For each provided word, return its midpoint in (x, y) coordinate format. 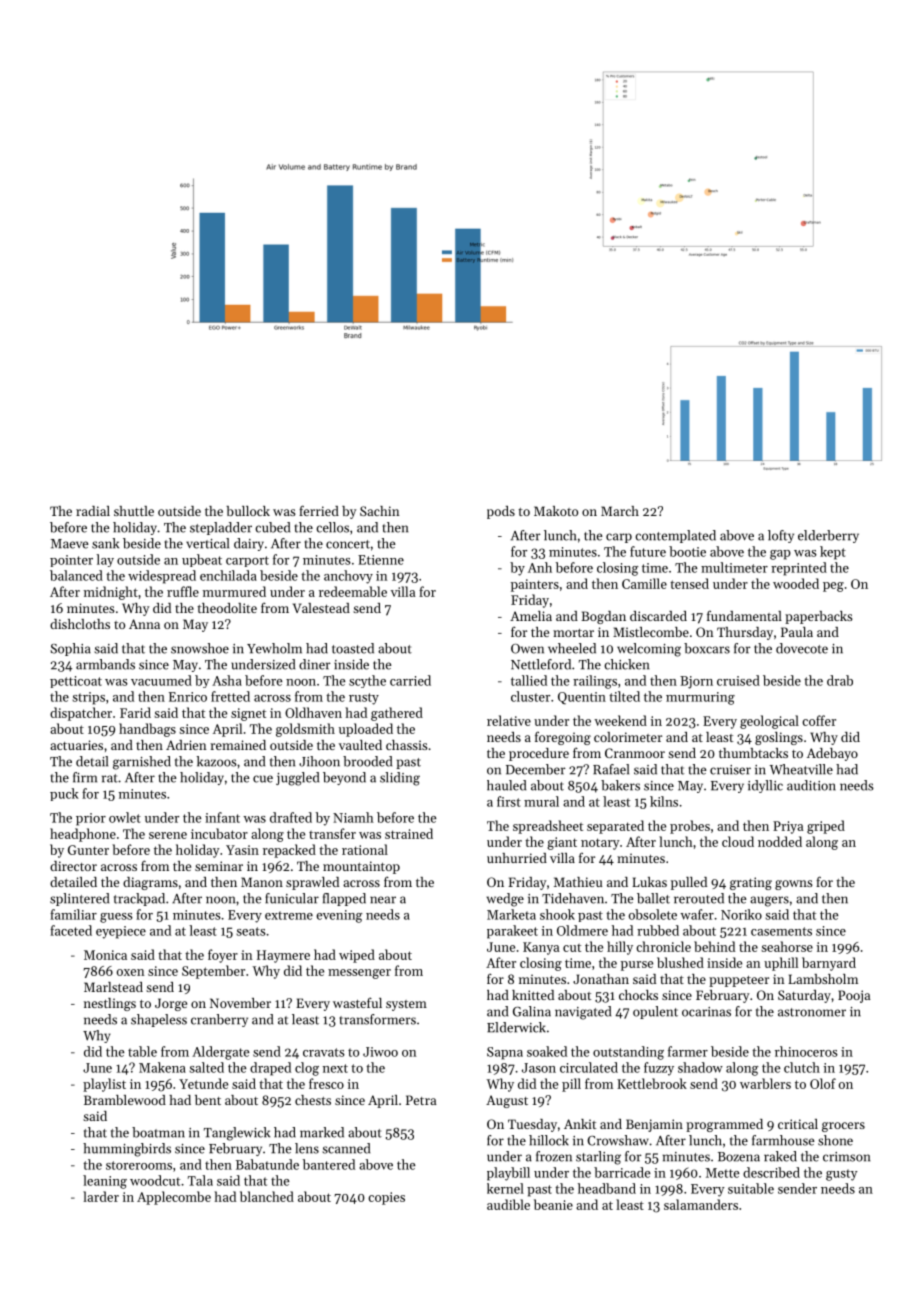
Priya (788, 827)
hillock (549, 1140)
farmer (688, 1051)
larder (101, 1196)
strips (89, 698)
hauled (506, 785)
